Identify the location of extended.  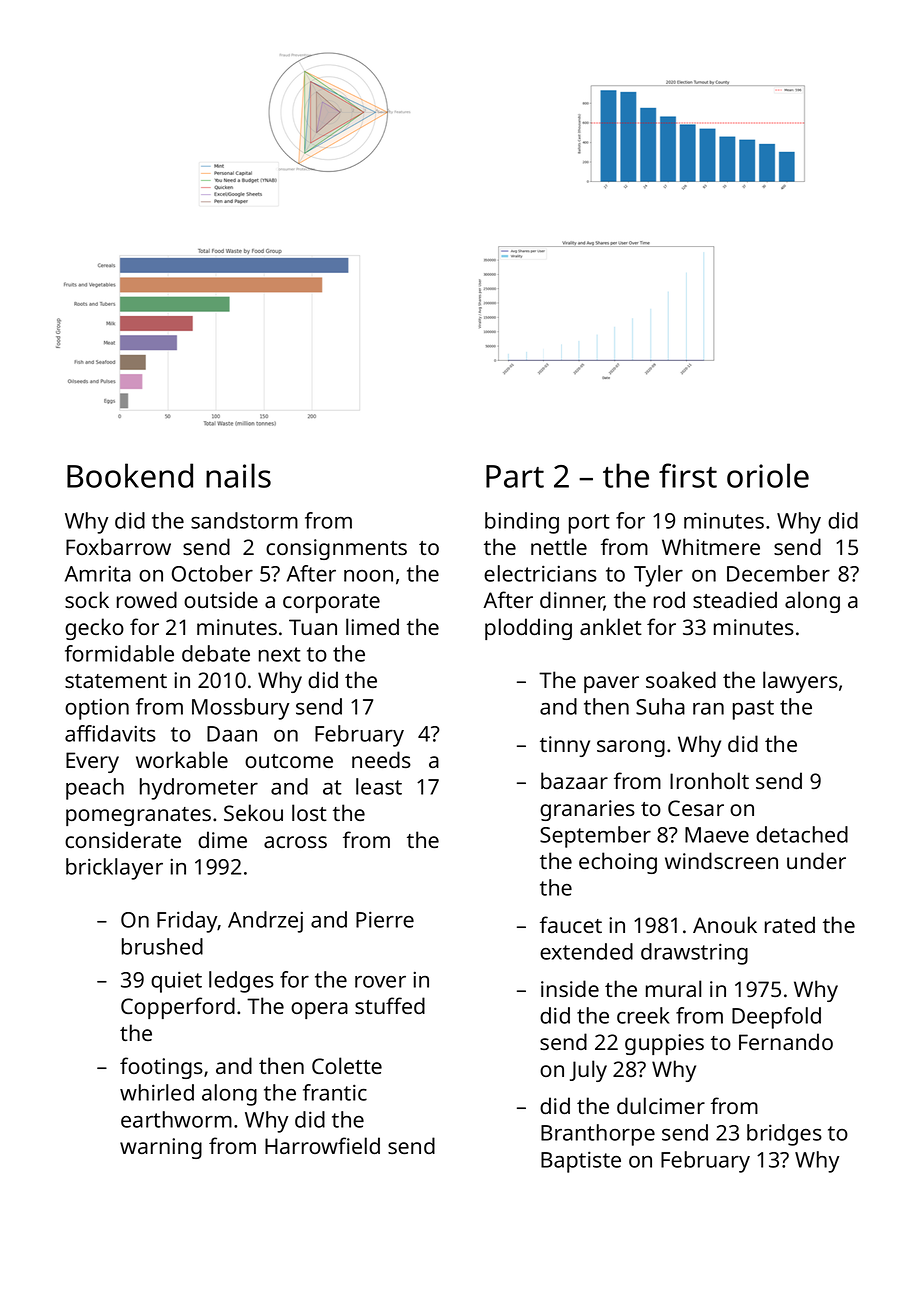
(586, 951).
